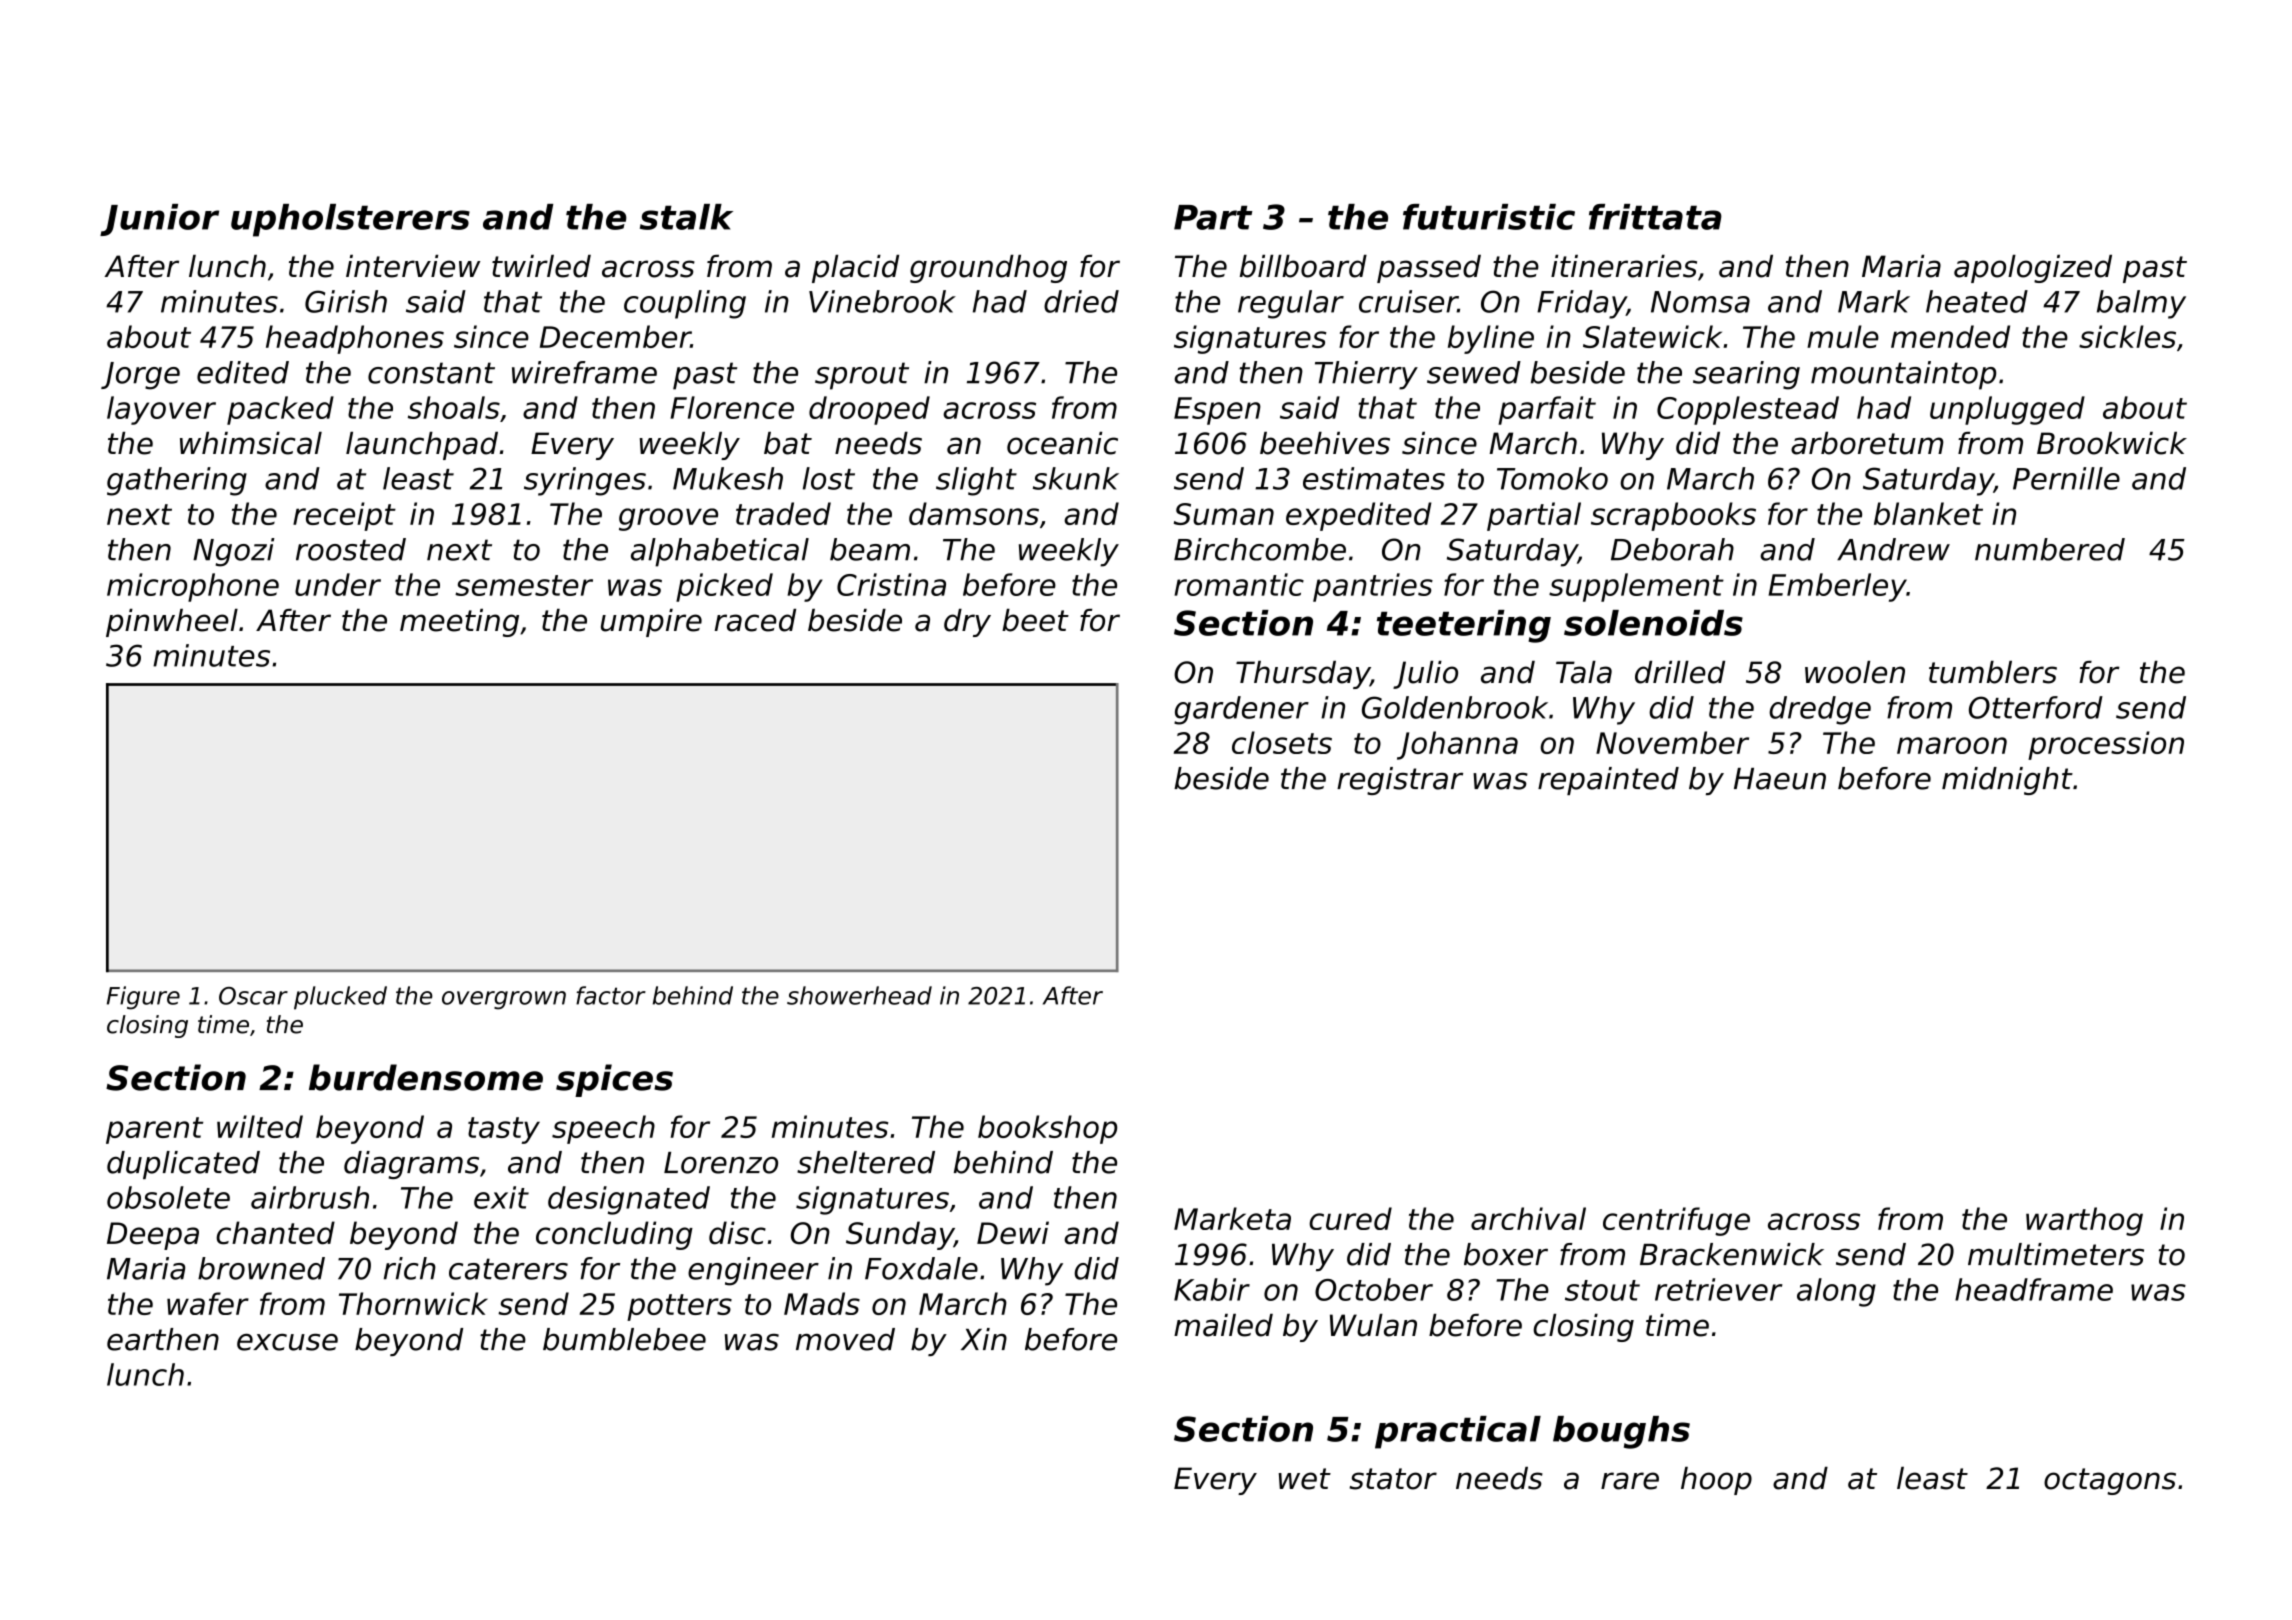 Image resolution: width=2292 pixels, height=1620 pixels. What do you see at coordinates (1305, 1479) in the page?
I see `wet` at bounding box center [1305, 1479].
